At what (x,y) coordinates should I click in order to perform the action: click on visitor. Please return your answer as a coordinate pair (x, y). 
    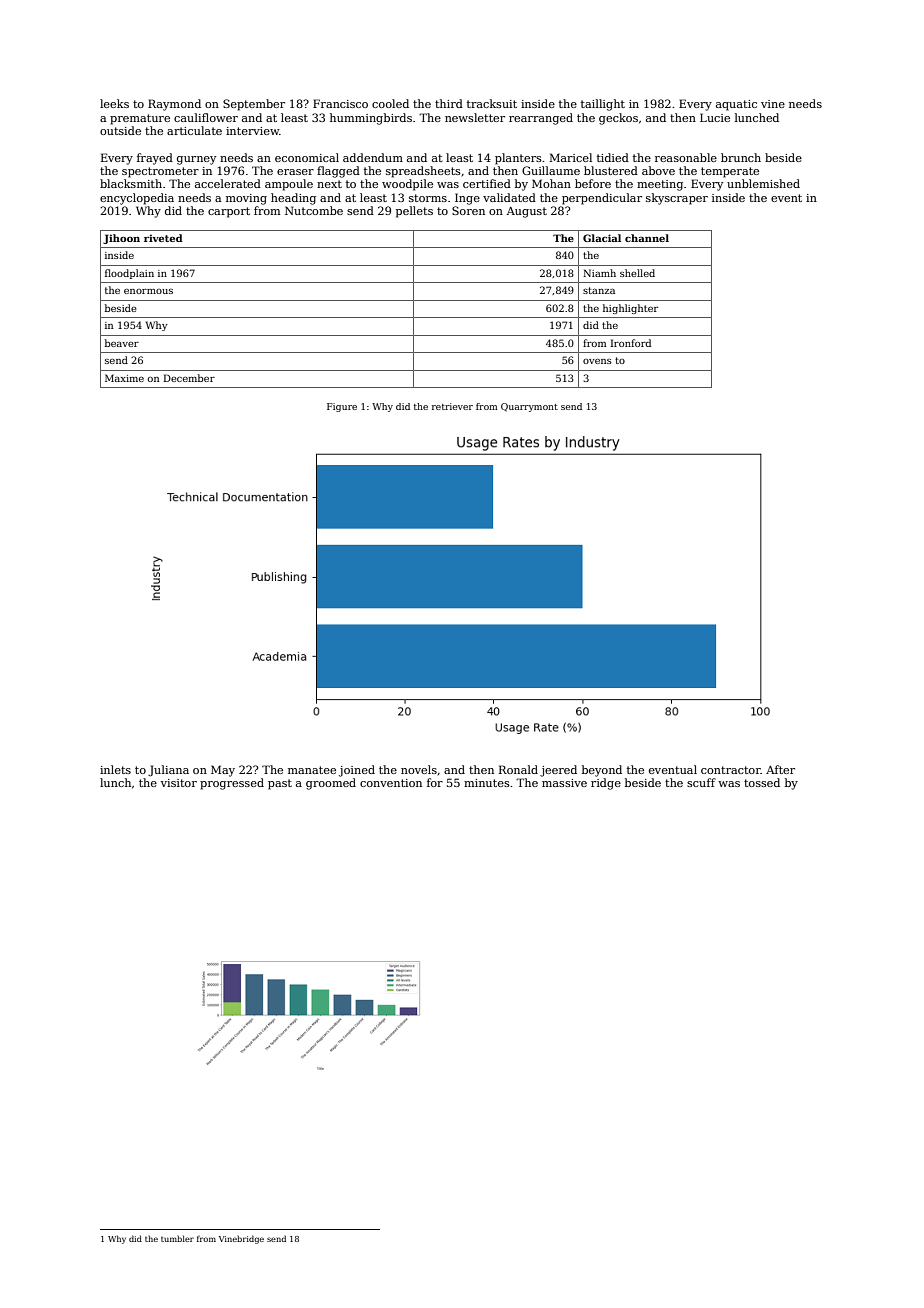
    Looking at the image, I should click on (179, 783).
